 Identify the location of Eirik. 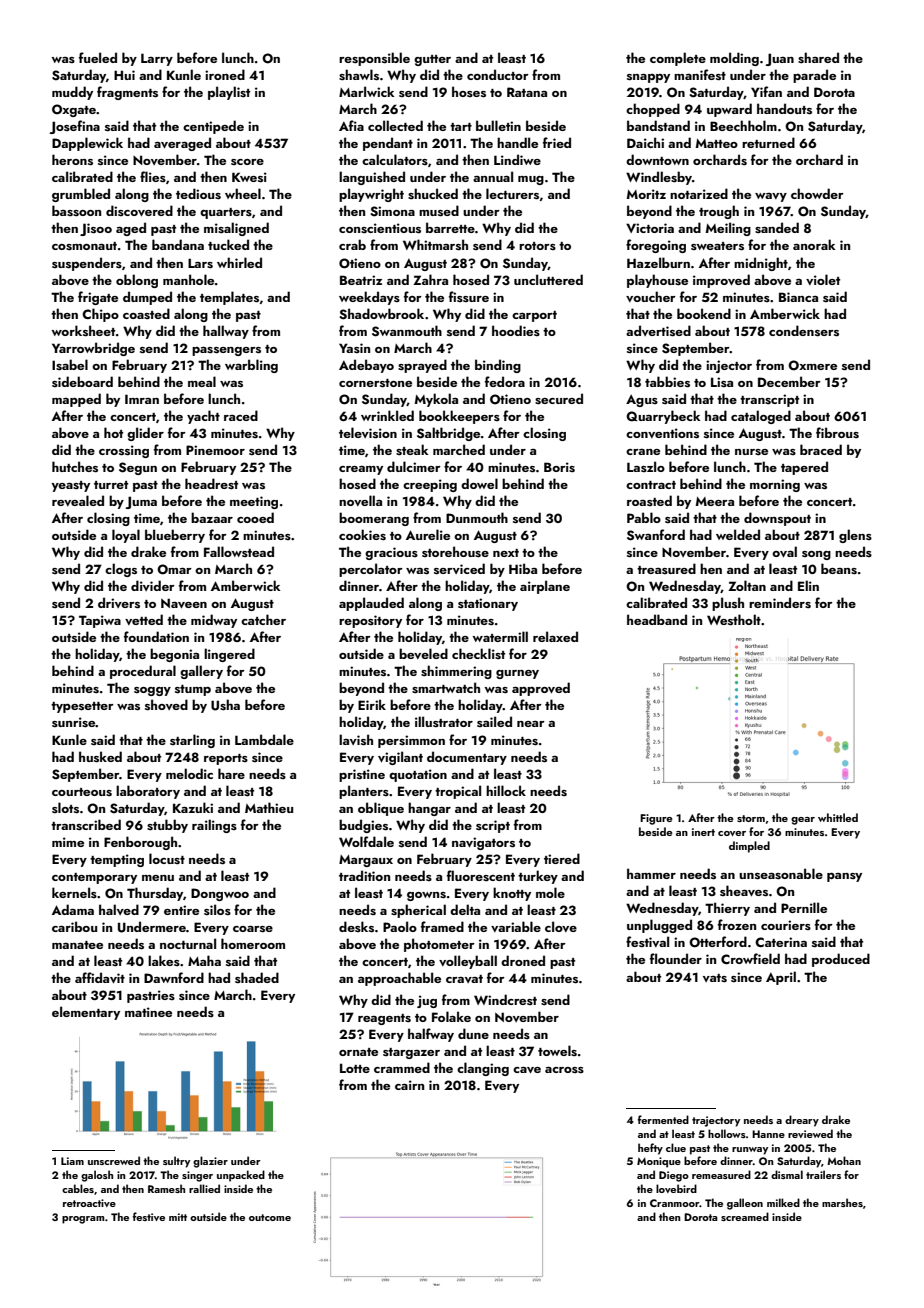
(372, 704).
